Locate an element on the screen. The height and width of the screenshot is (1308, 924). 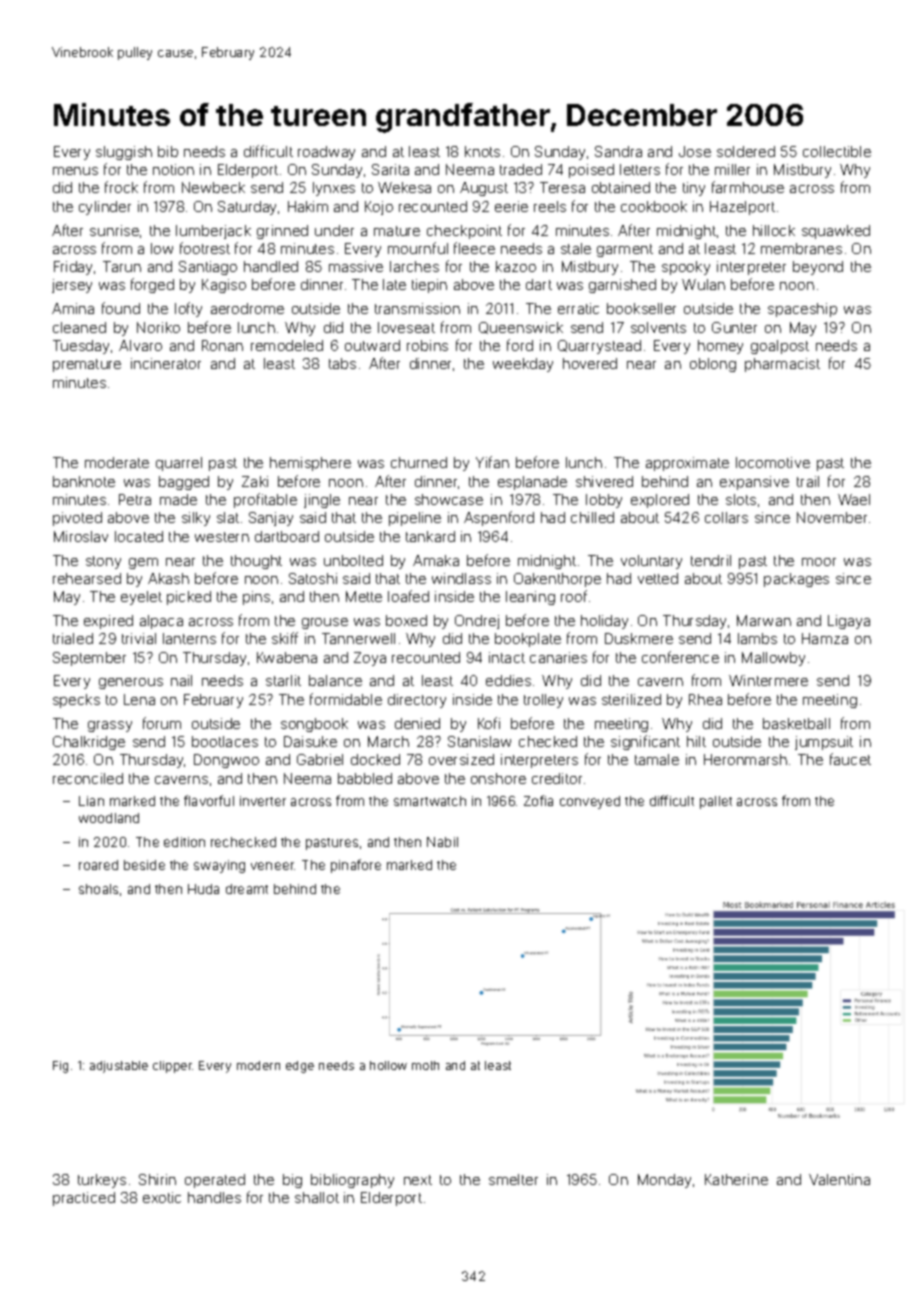
roadway is located at coordinates (326, 153).
